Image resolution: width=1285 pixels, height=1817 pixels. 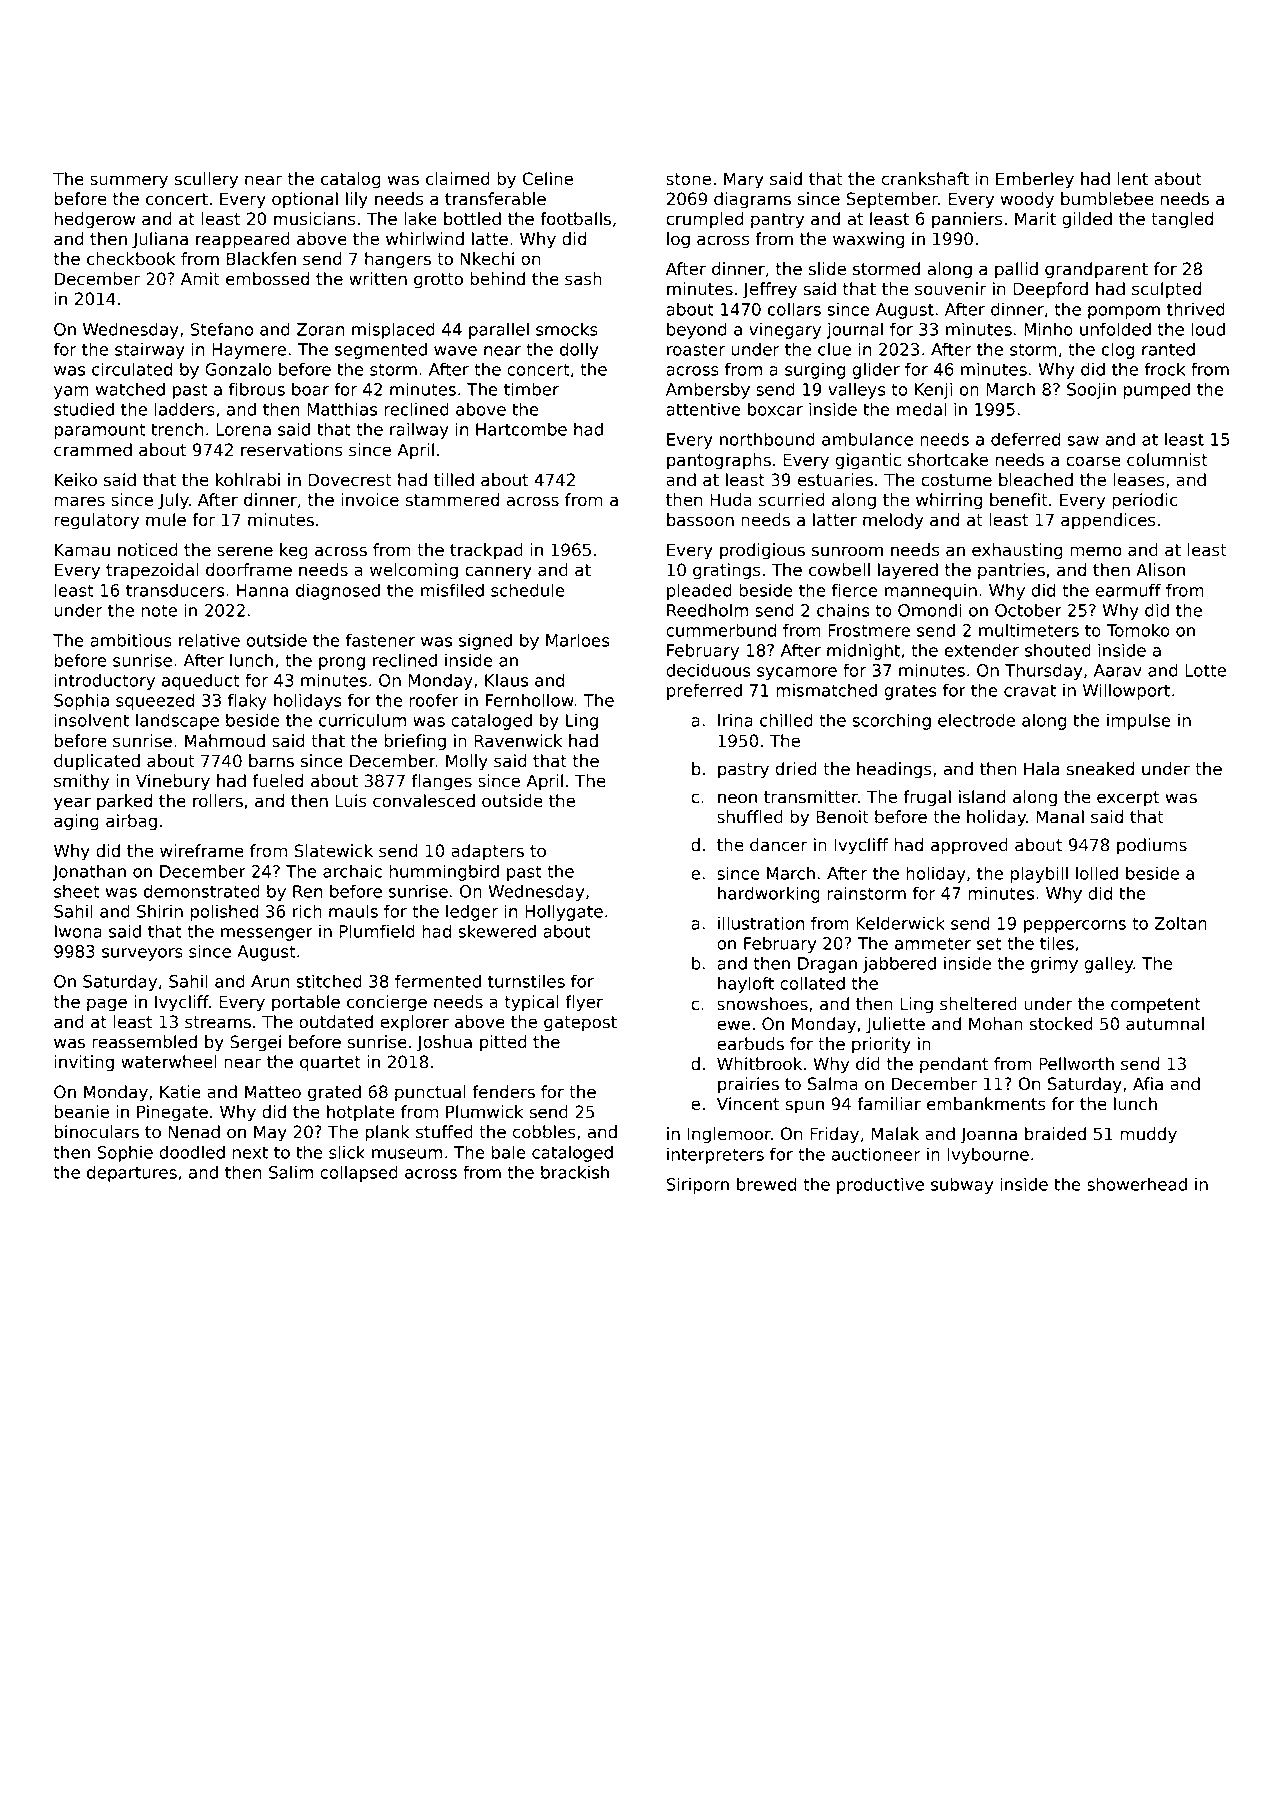 What do you see at coordinates (370, 500) in the page?
I see `invoice` at bounding box center [370, 500].
